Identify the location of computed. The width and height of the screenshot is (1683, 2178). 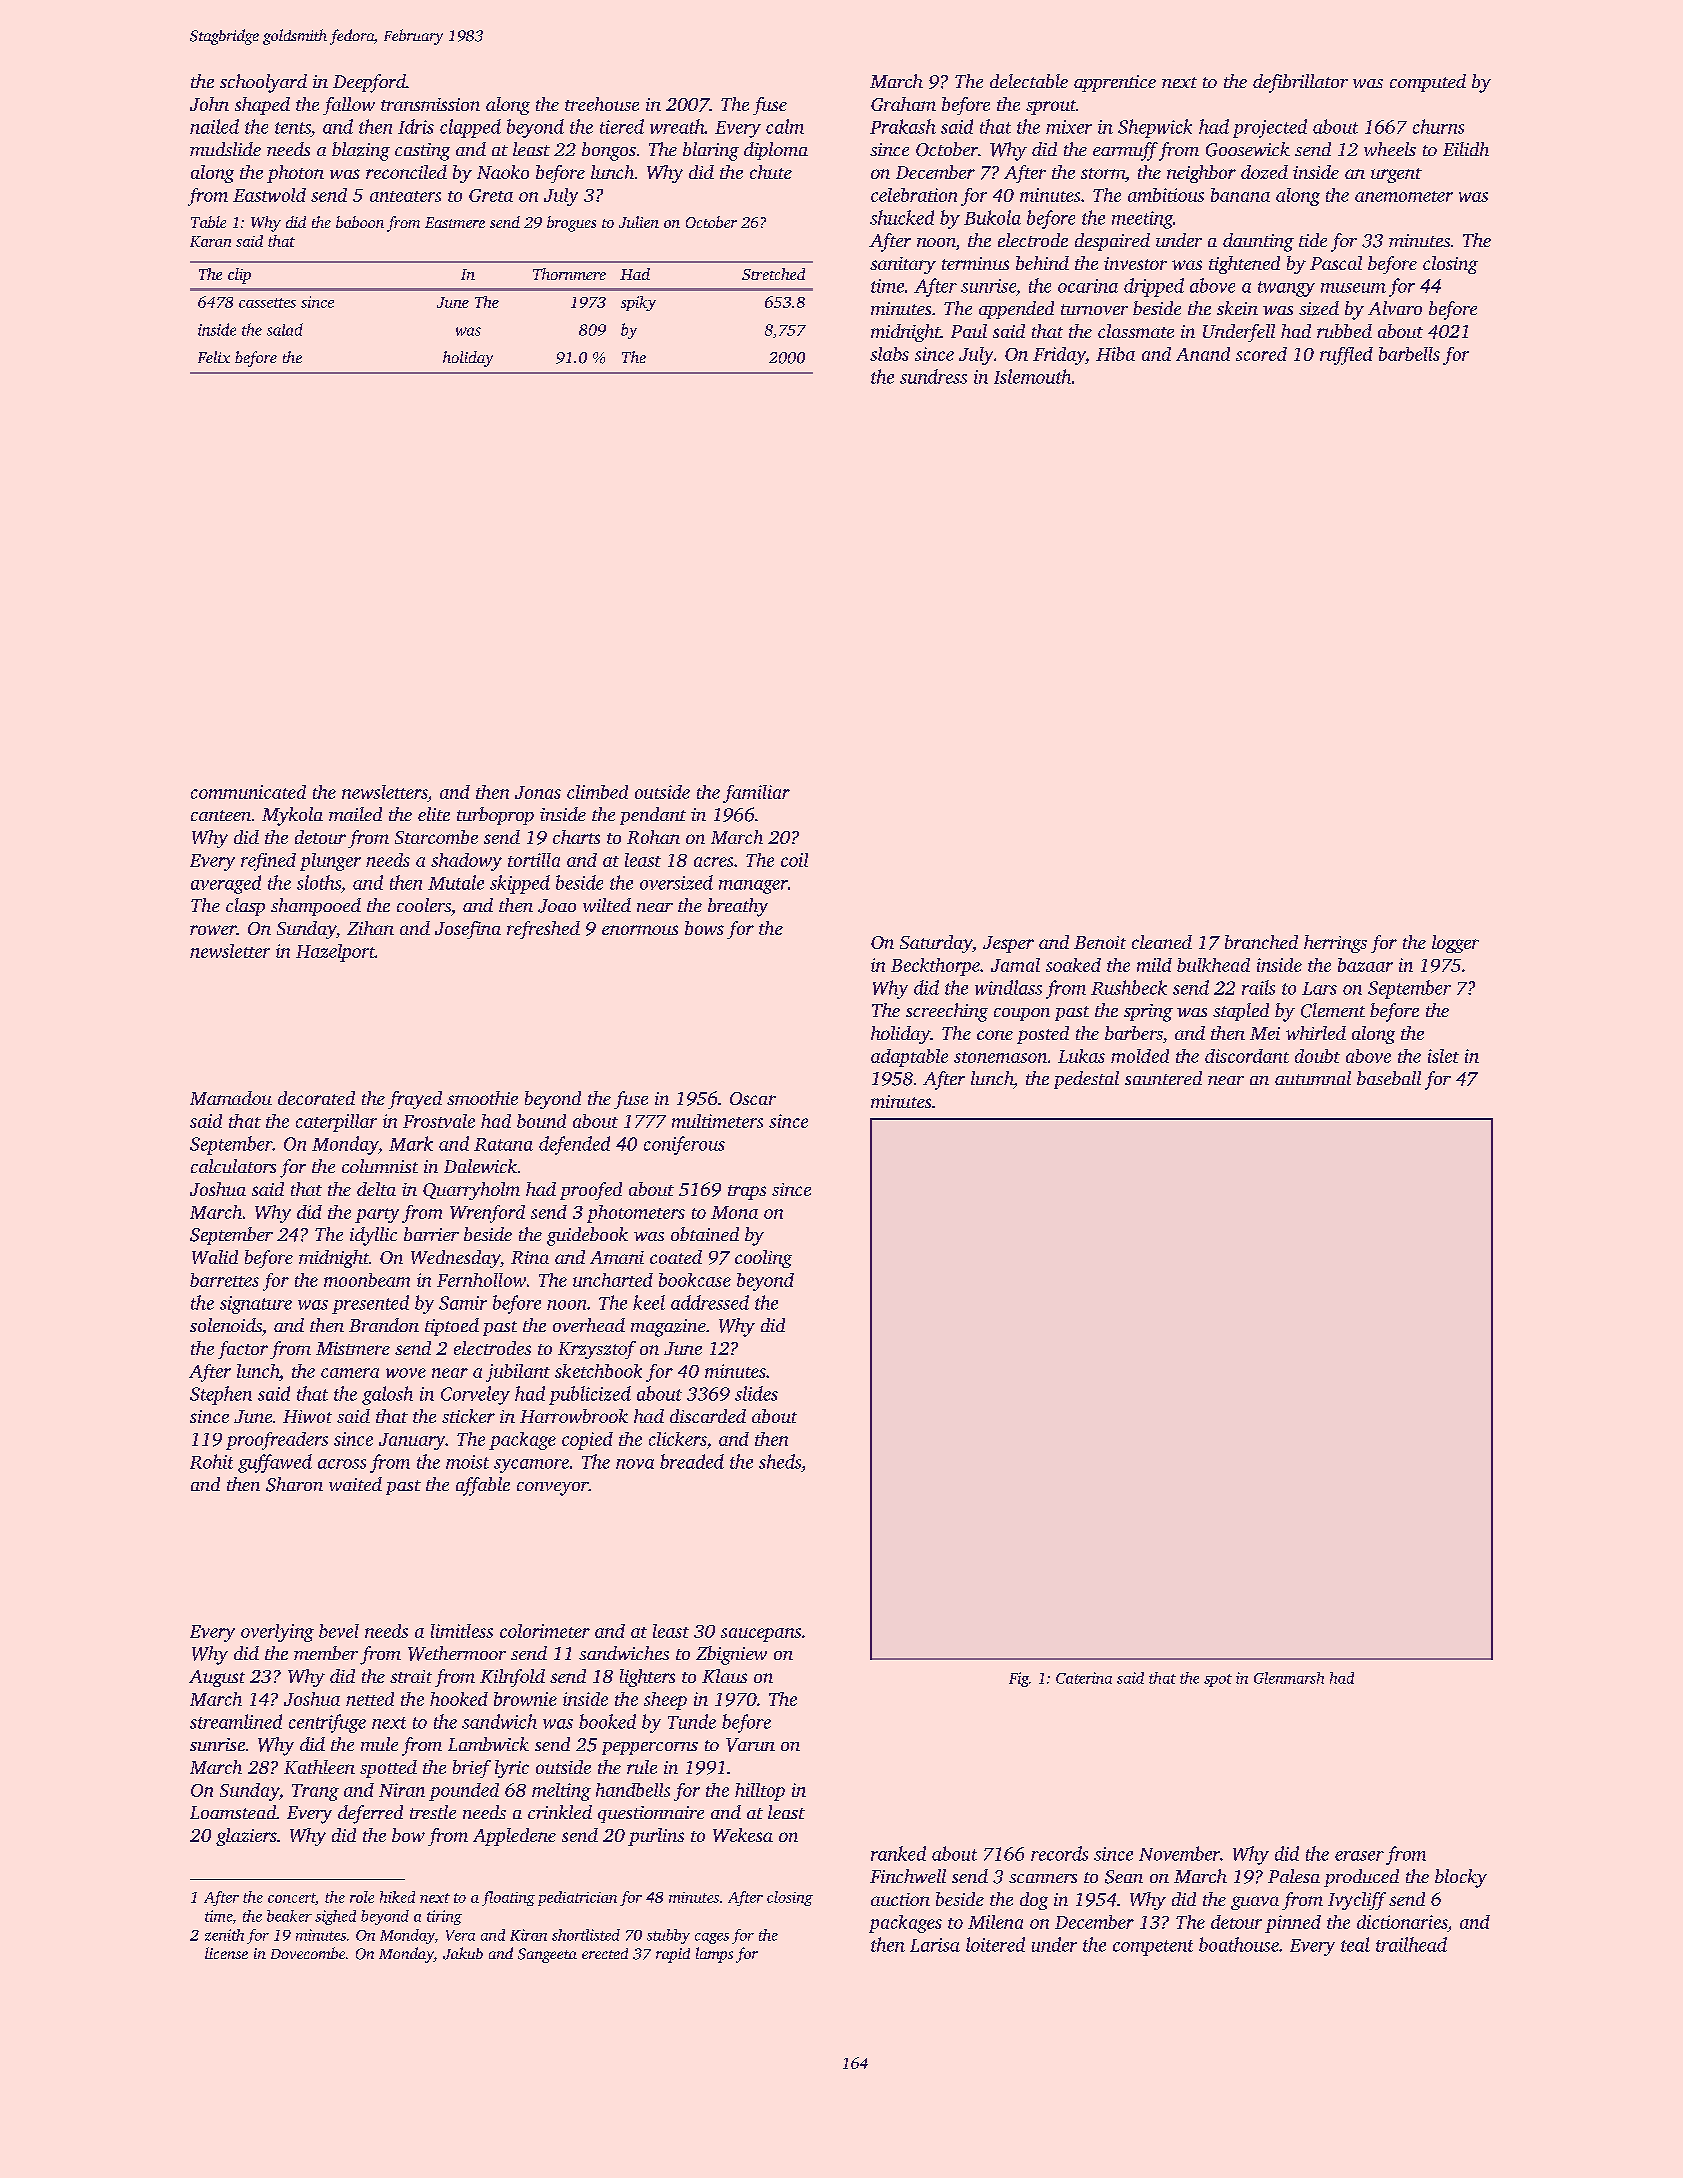
(1428, 83).
